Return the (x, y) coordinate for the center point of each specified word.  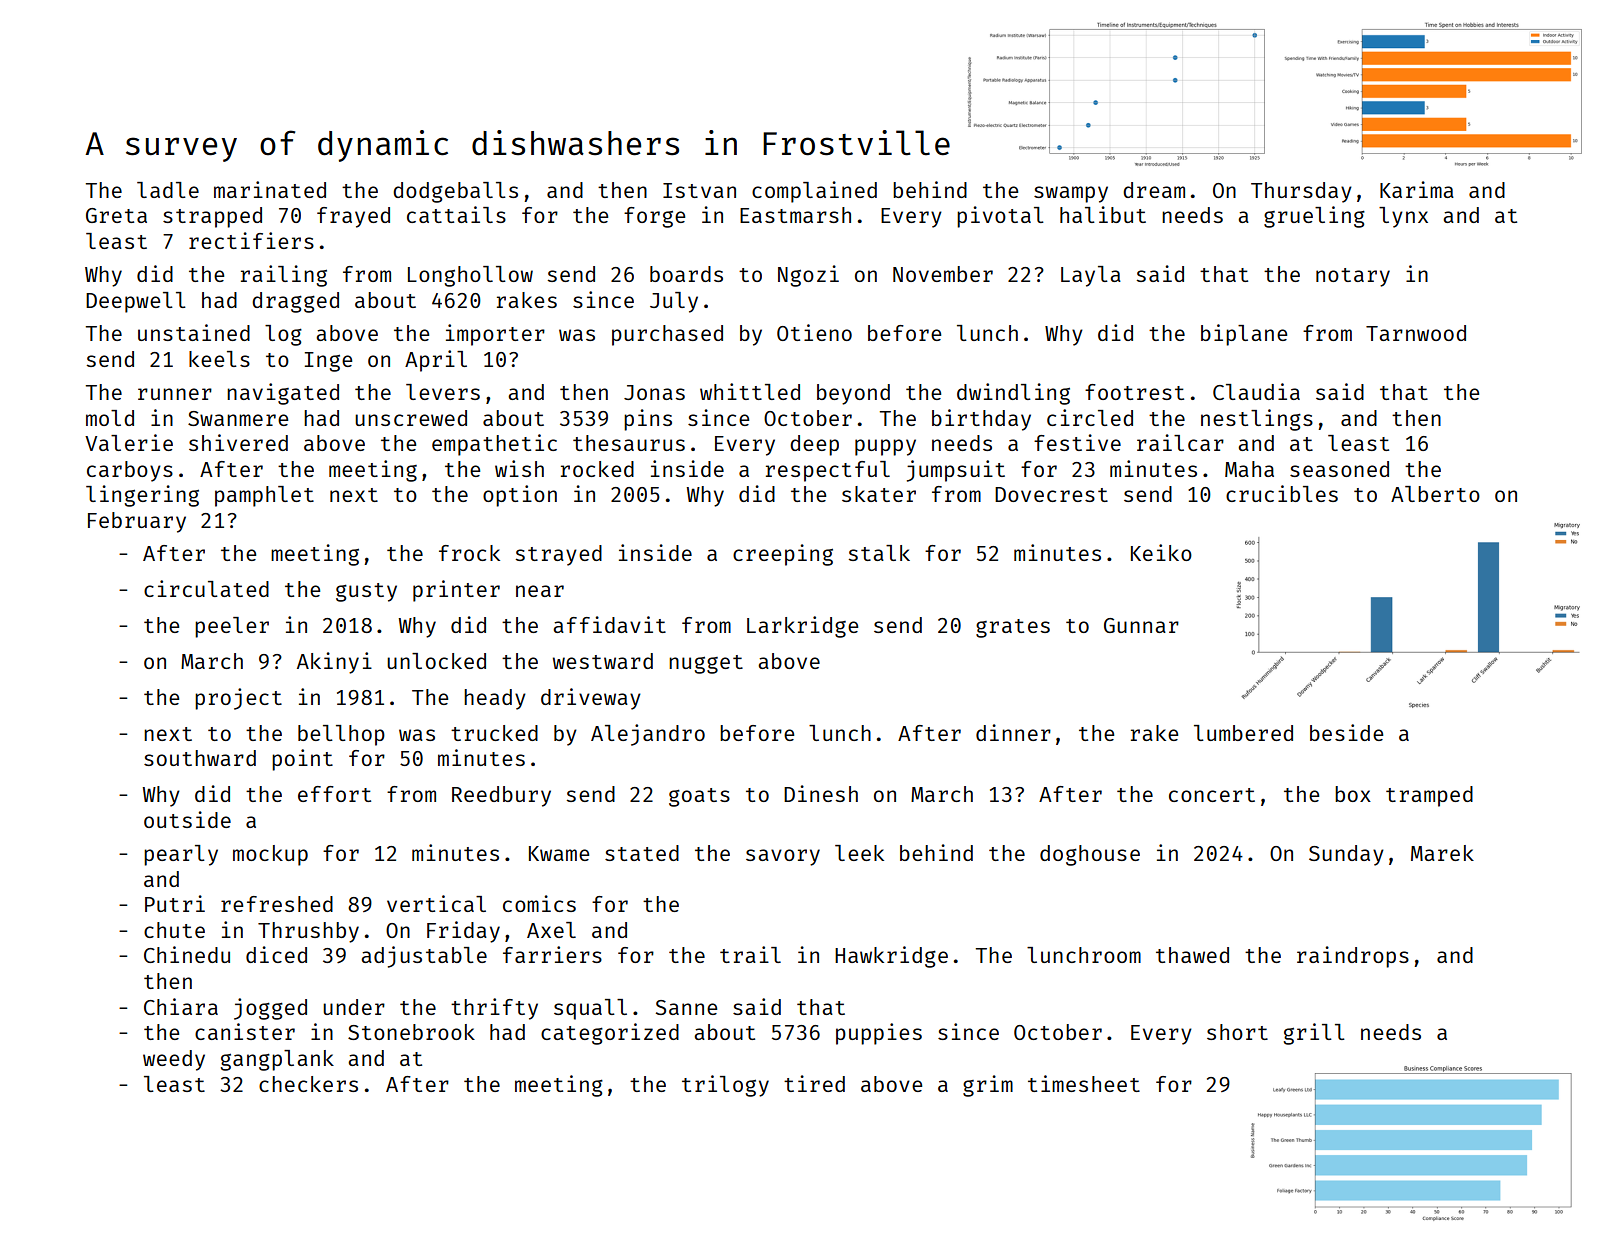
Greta (116, 215)
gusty (366, 592)
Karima (1417, 189)
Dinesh (821, 793)
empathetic (494, 445)
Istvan (699, 190)
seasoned (1339, 469)
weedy (174, 1060)
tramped (1429, 796)
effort (334, 794)
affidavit (609, 624)
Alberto (1435, 494)
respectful (828, 471)
